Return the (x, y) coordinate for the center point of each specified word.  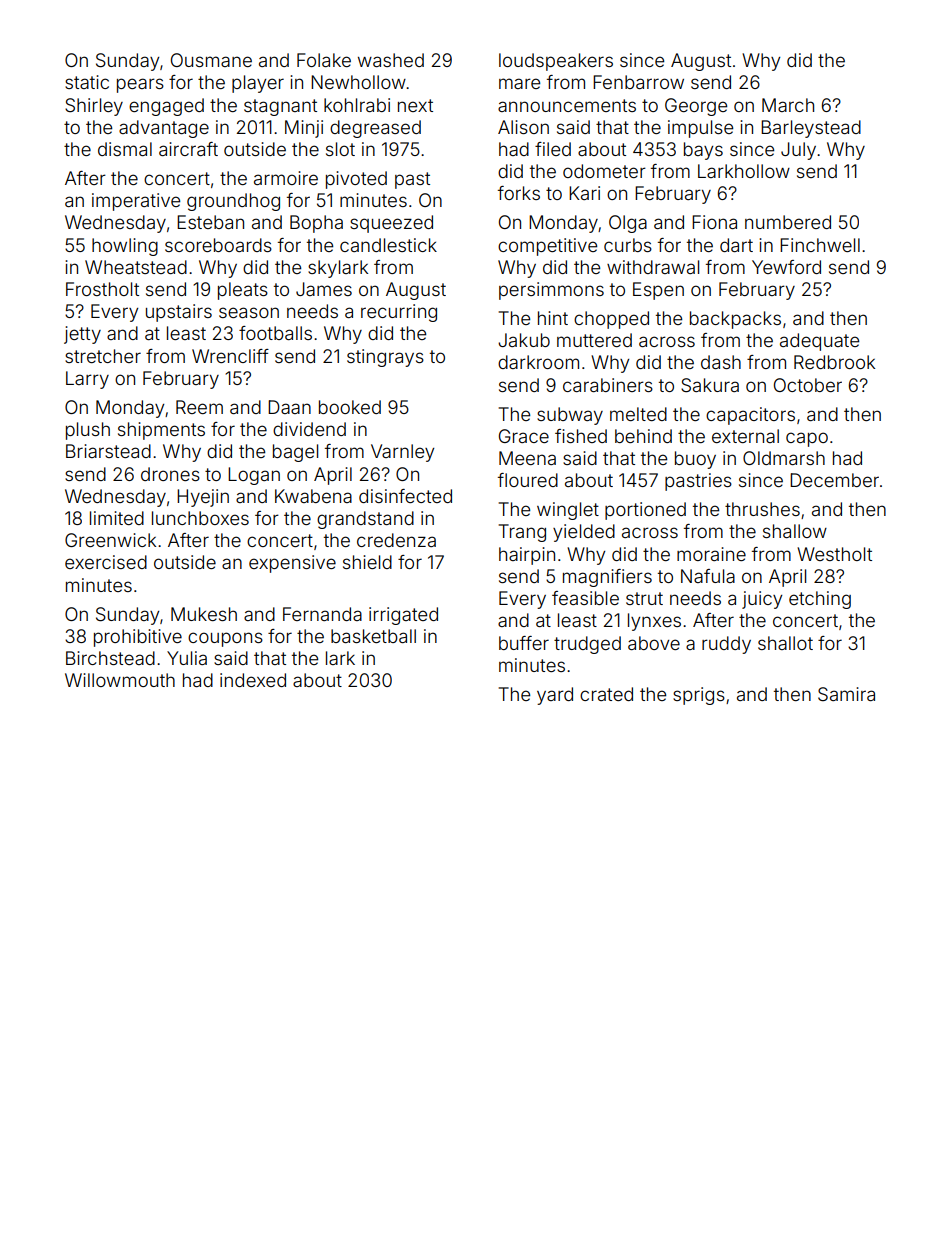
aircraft (188, 149)
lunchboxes (200, 518)
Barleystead (811, 129)
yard (555, 696)
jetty (82, 335)
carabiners (608, 385)
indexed (253, 680)
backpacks (735, 320)
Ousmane (211, 60)
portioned (645, 511)
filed (553, 149)
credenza (396, 540)
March (788, 105)
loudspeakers (556, 62)
